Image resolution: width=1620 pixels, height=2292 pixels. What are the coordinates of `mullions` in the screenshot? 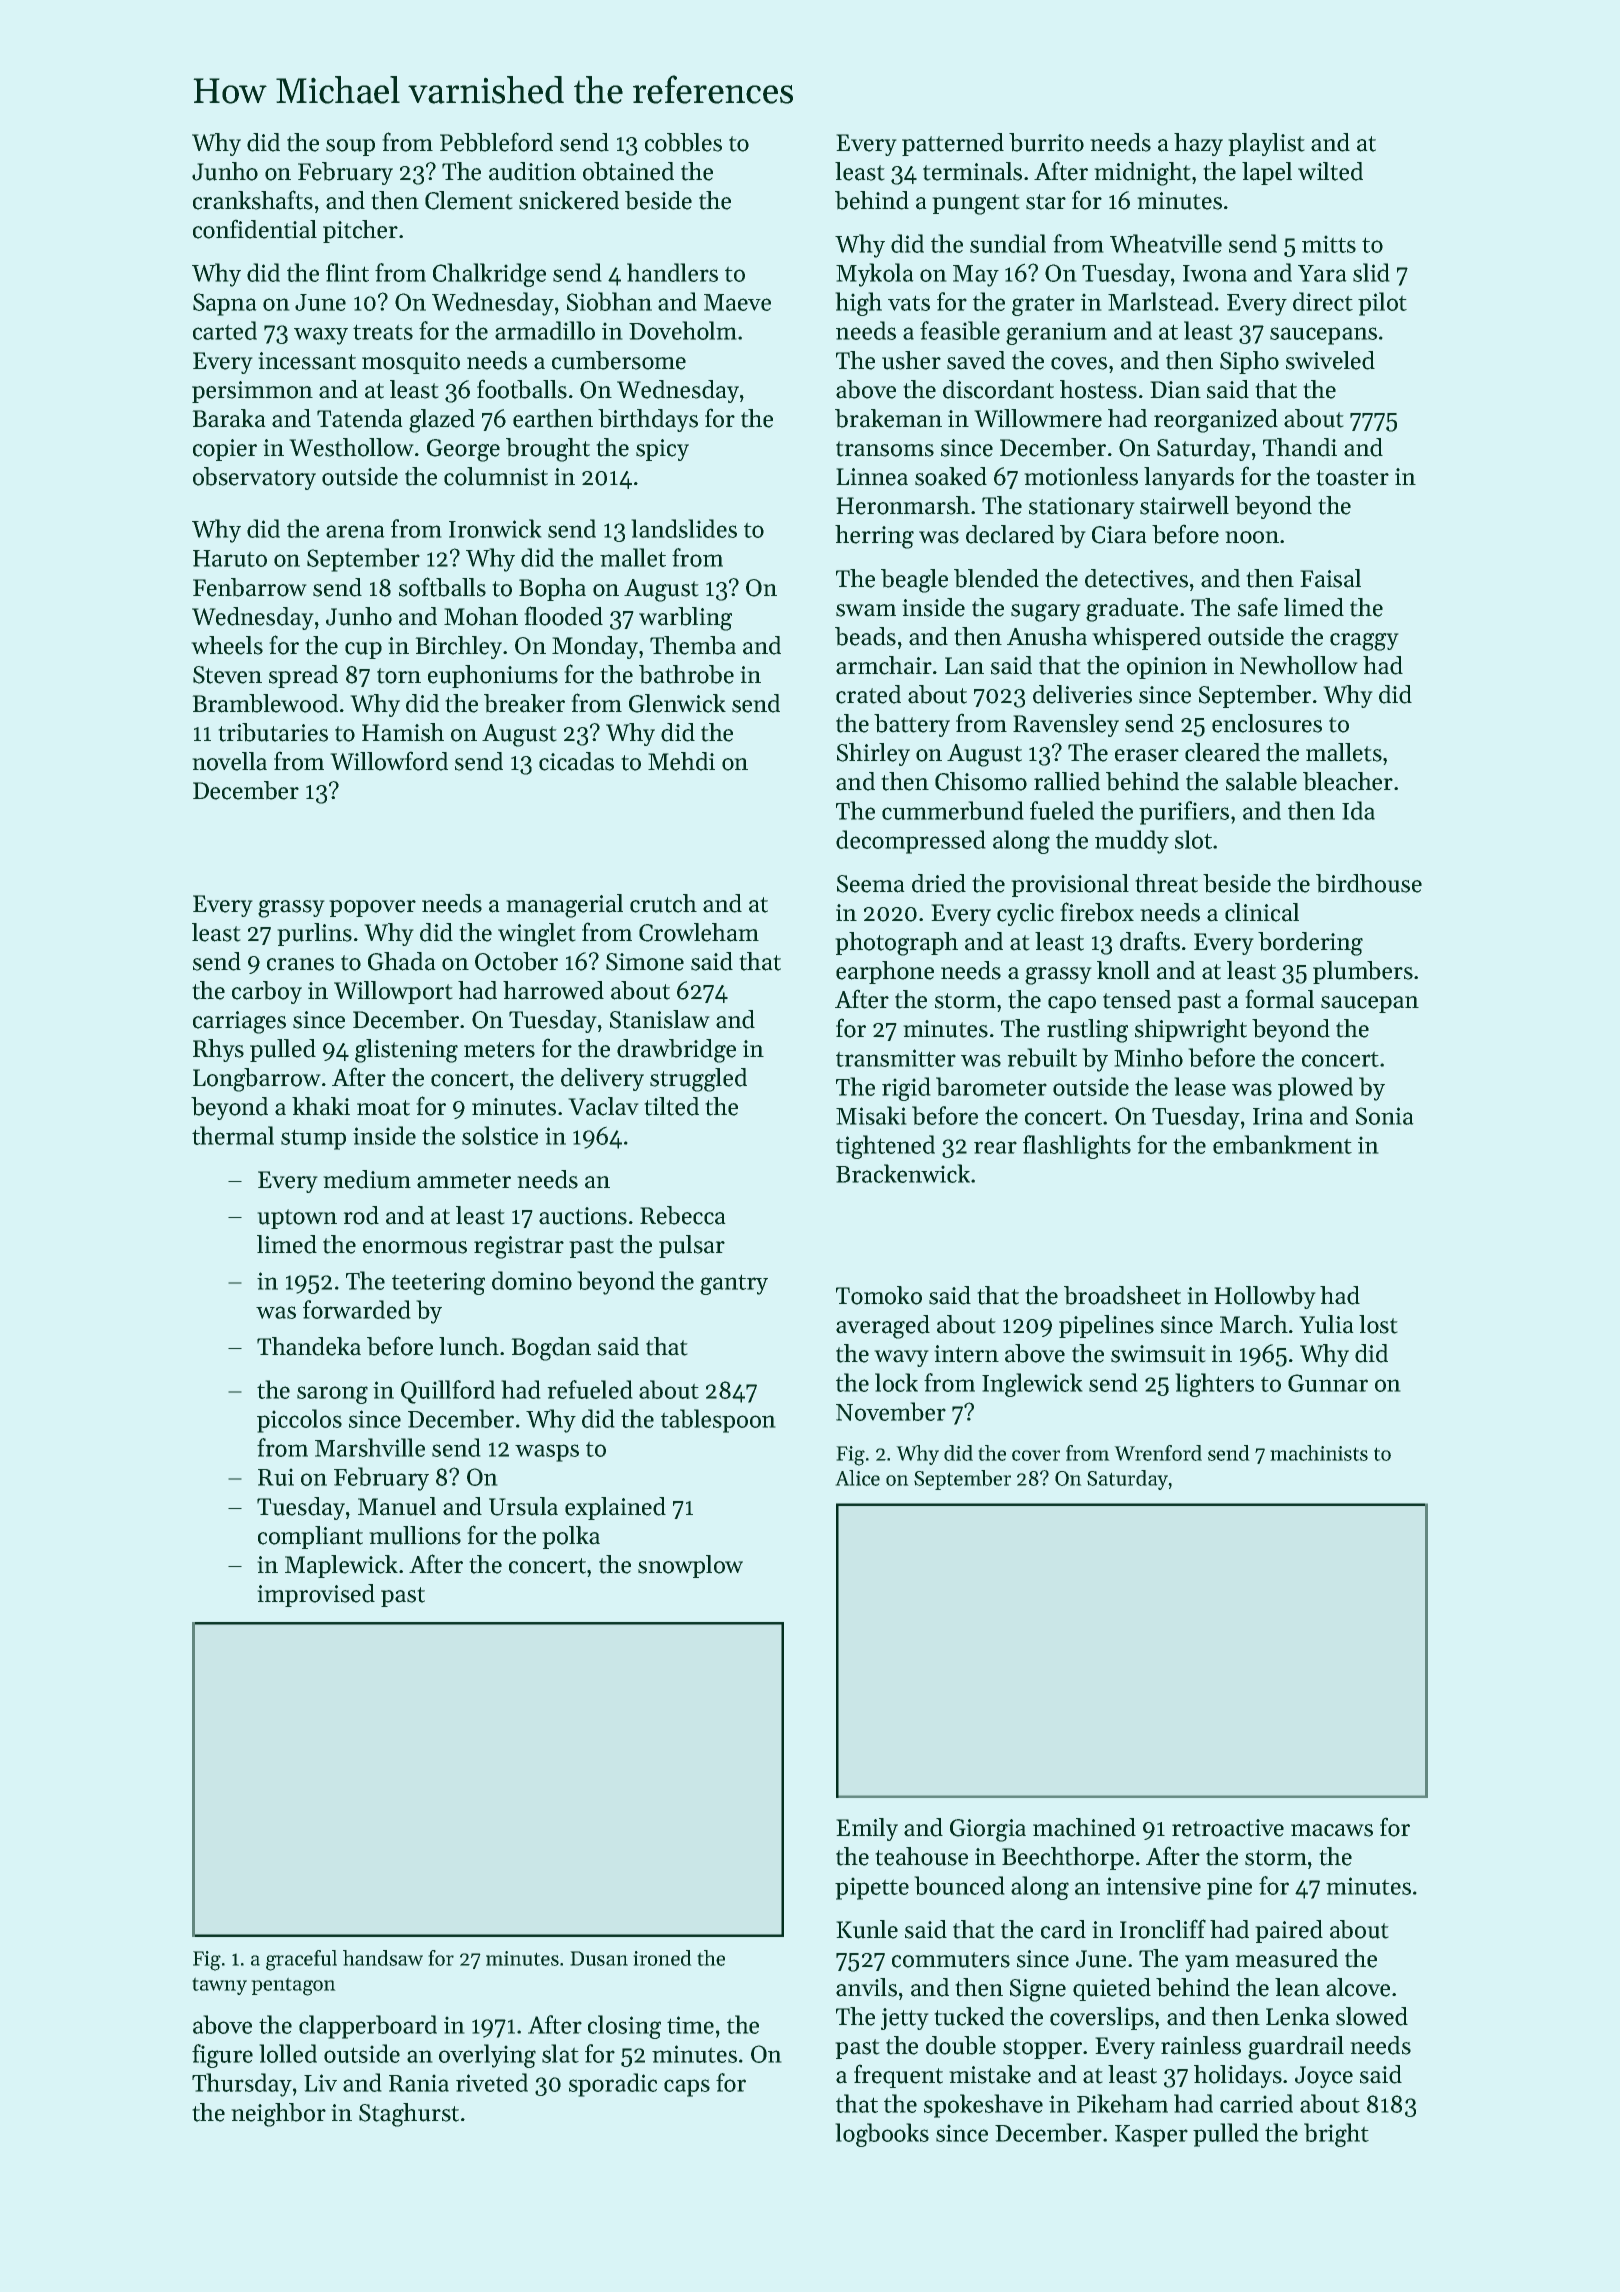 It's located at (415, 1535).
